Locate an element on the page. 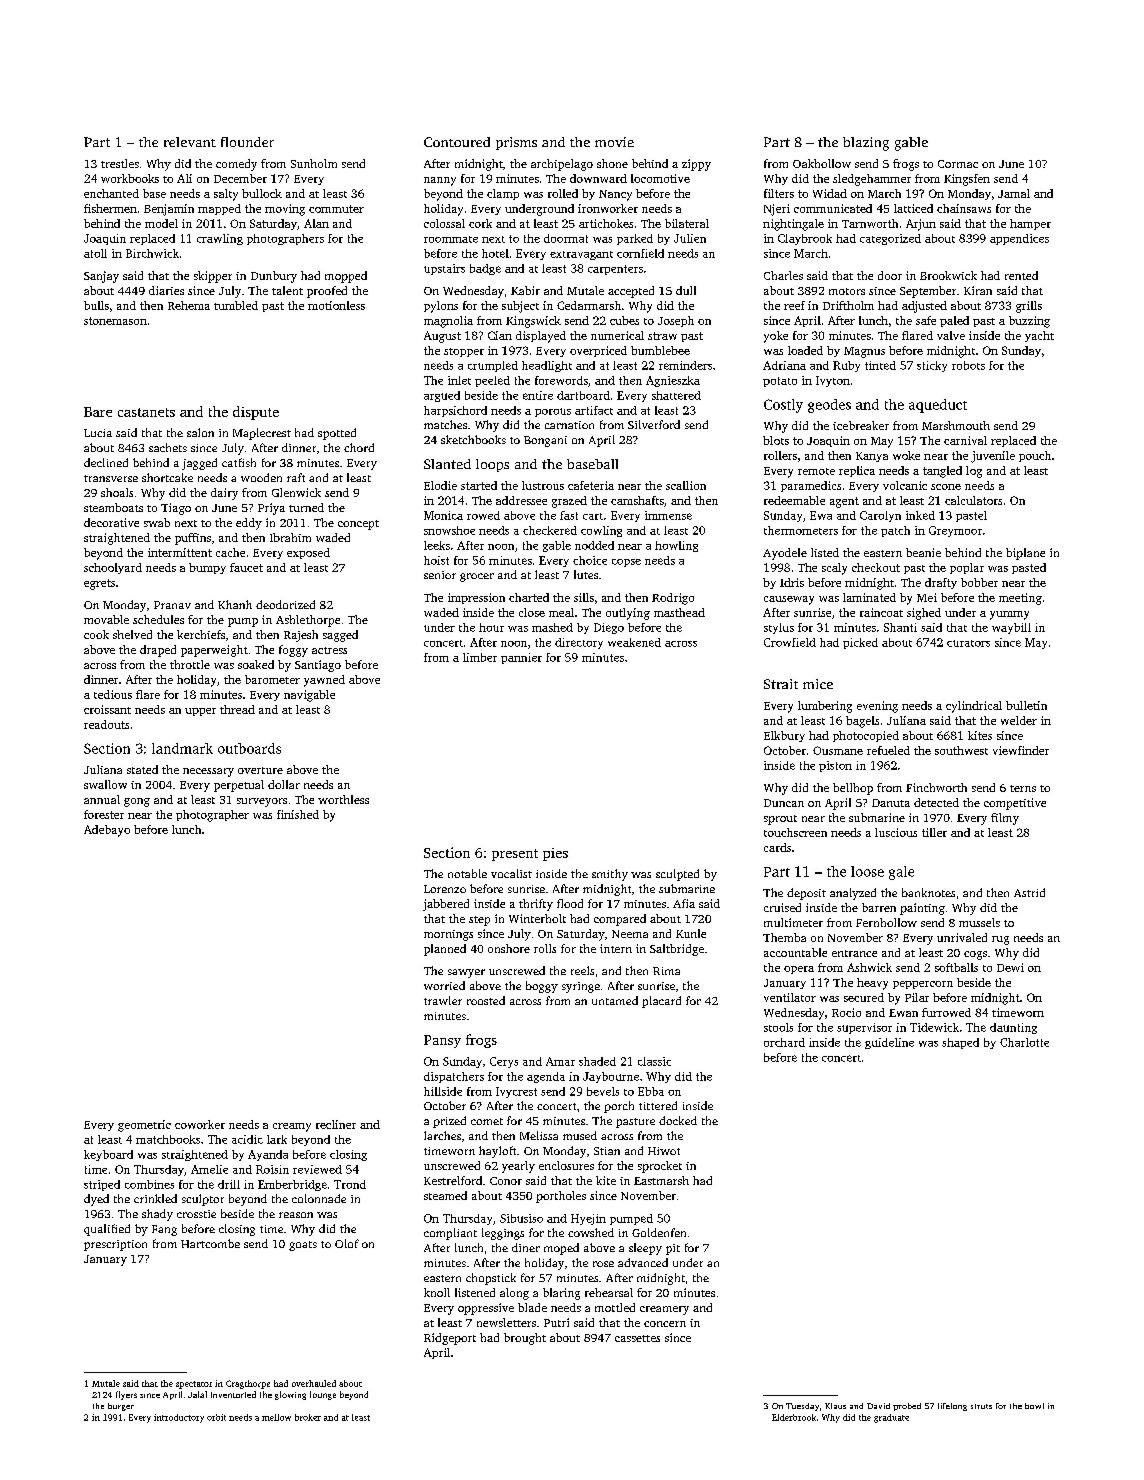  weakened is located at coordinates (634, 642).
